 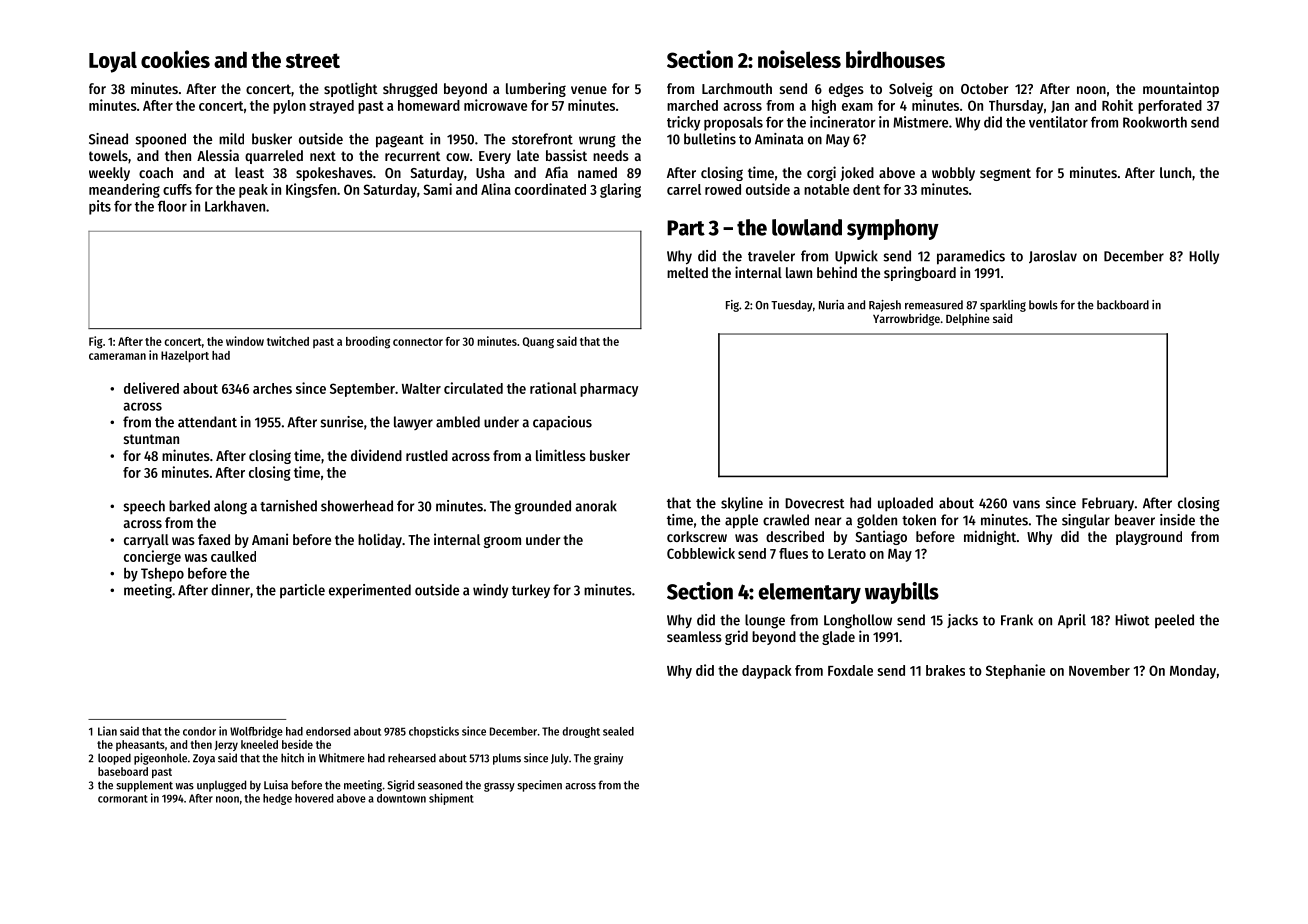 What do you see at coordinates (1170, 107) in the image?
I see `perforated` at bounding box center [1170, 107].
